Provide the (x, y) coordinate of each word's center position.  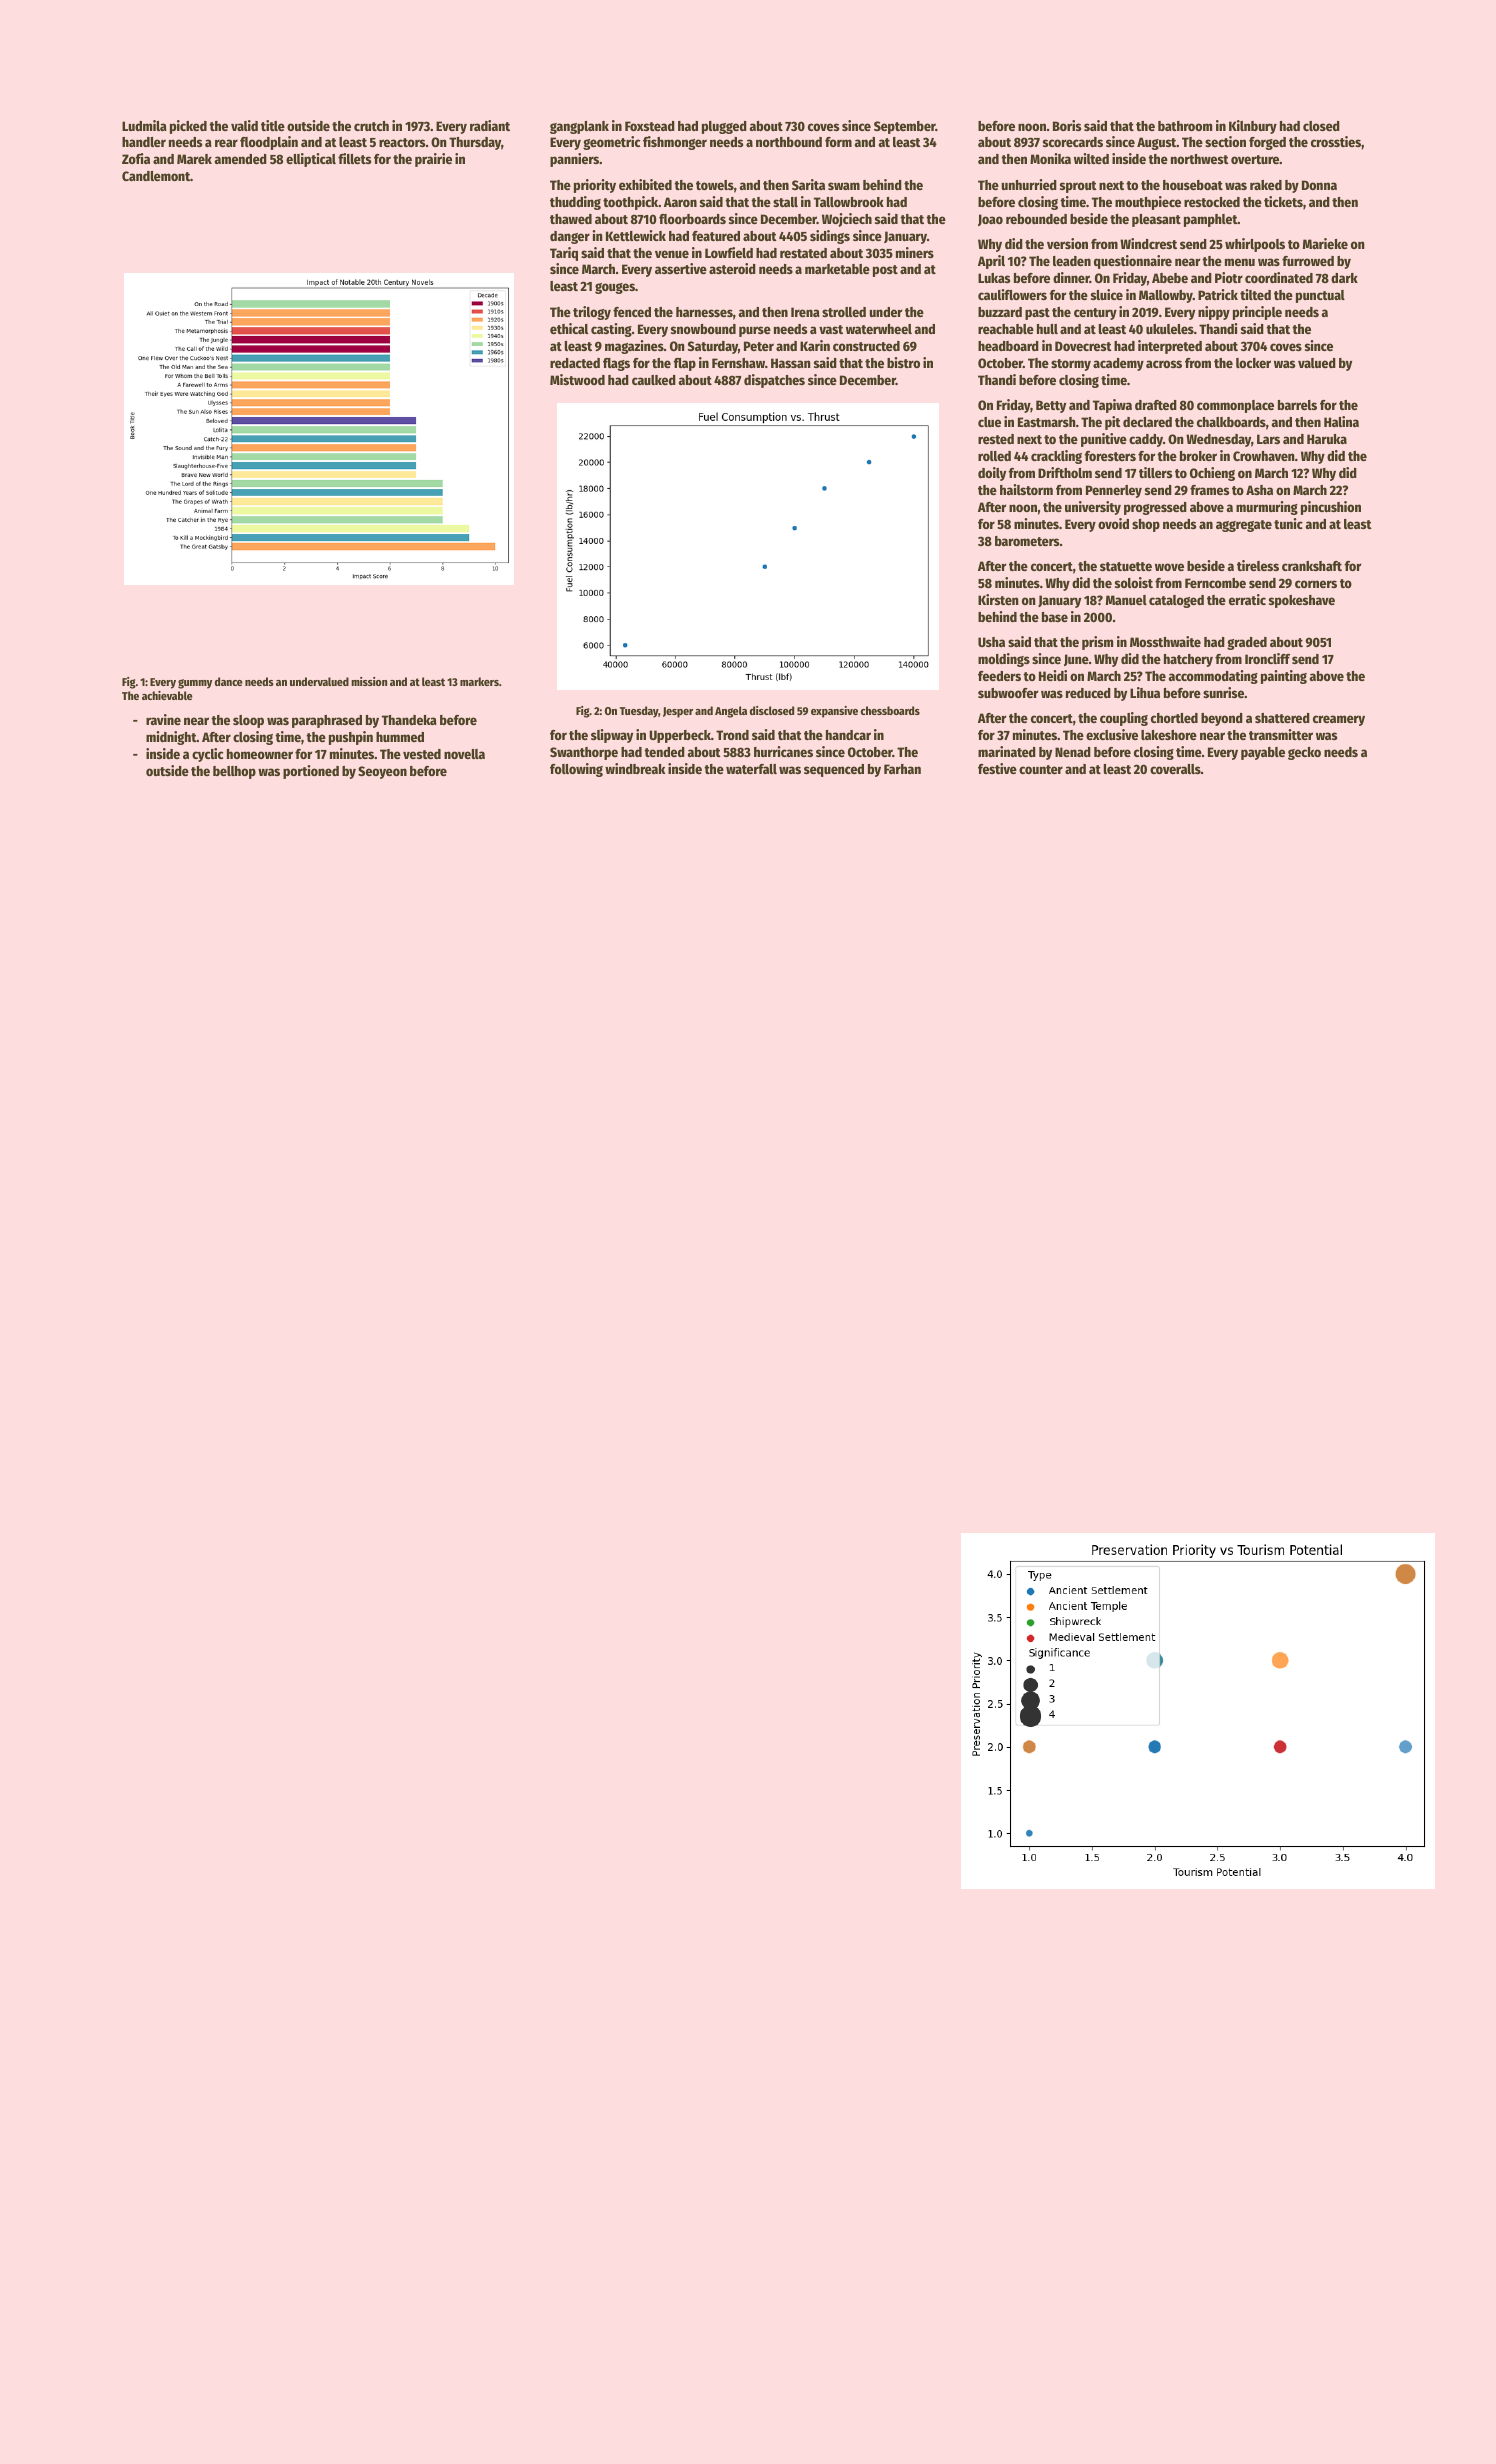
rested (996, 439)
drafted (1156, 405)
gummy (195, 684)
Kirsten (998, 599)
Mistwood (577, 379)
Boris (1067, 125)
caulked (654, 380)
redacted (575, 363)
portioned (311, 772)
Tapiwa (1112, 406)
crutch (371, 126)
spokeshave (1302, 601)
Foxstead (650, 126)
